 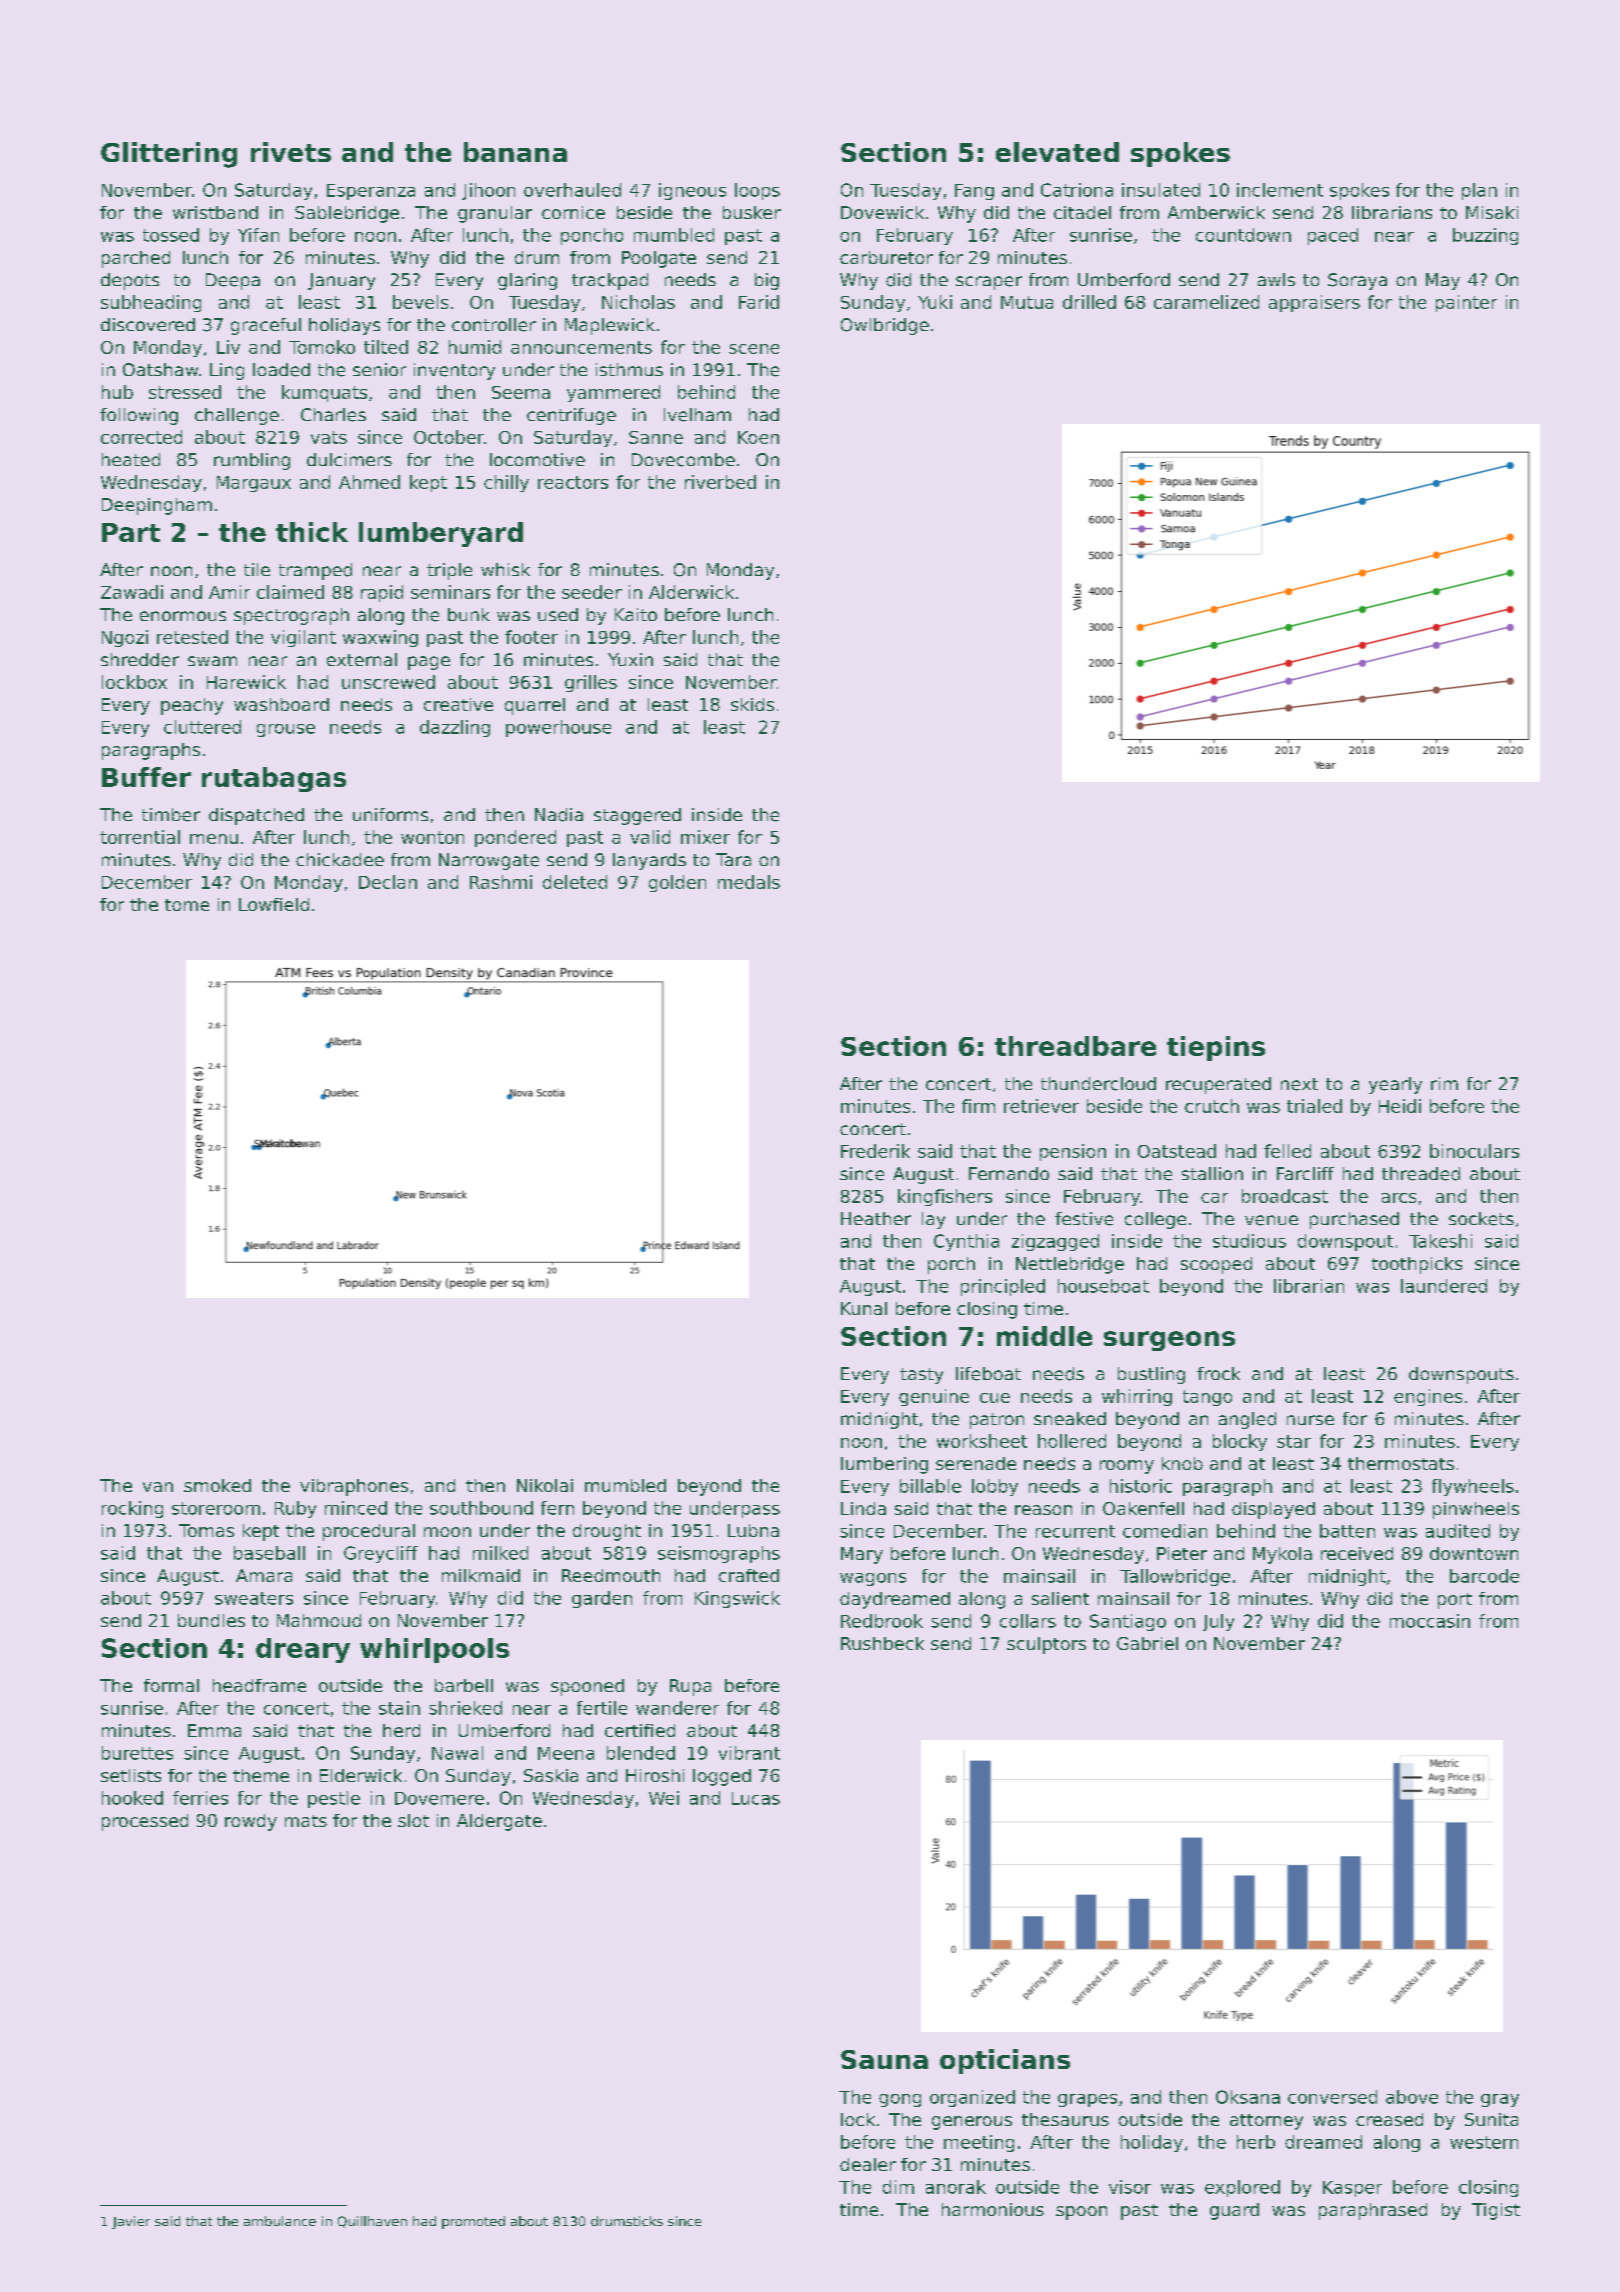 I want to click on deleted, so click(x=575, y=882).
